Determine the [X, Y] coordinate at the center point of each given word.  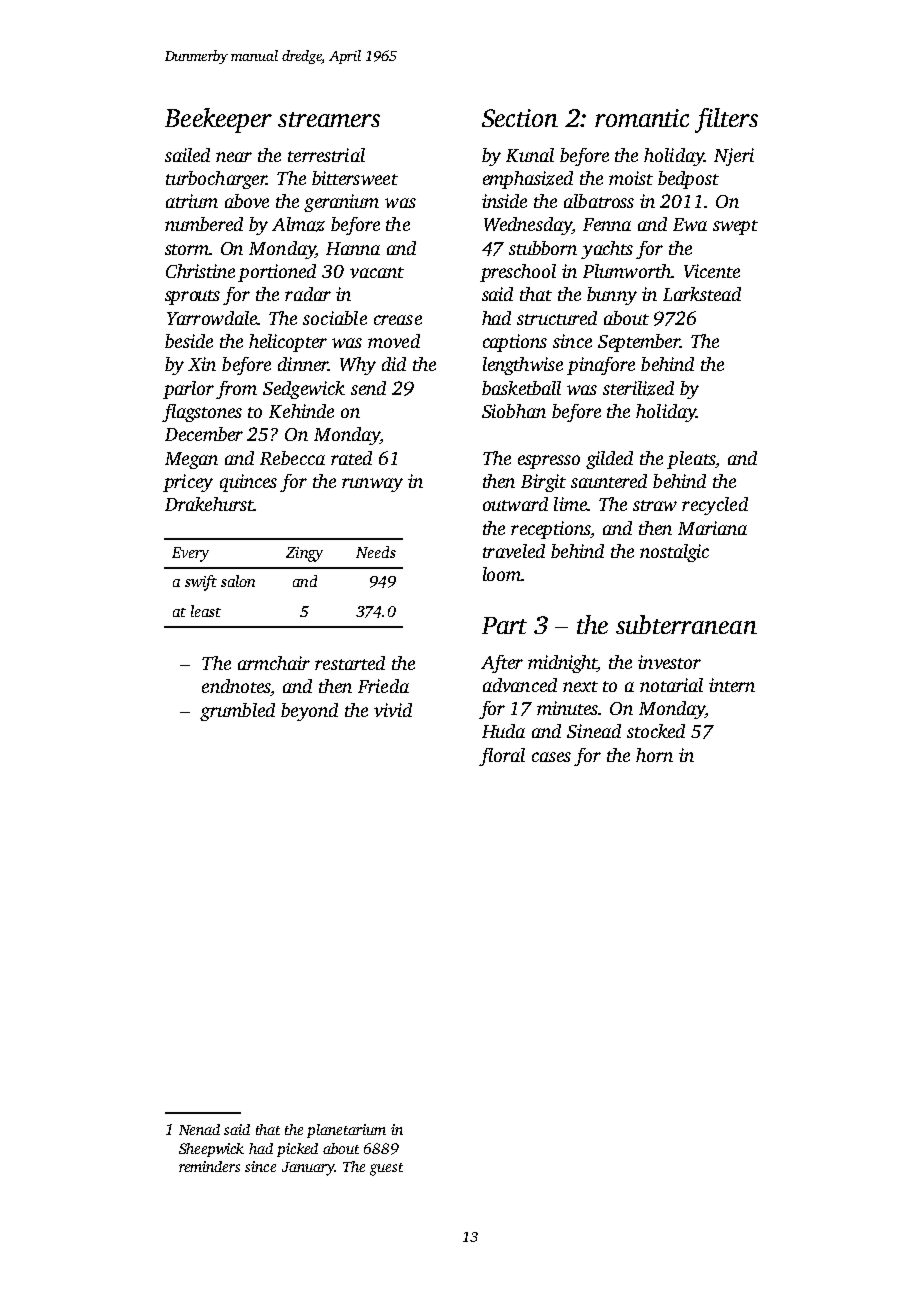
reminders [209, 1166]
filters [726, 120]
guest [386, 1169]
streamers [329, 119]
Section [520, 118]
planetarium [346, 1131]
